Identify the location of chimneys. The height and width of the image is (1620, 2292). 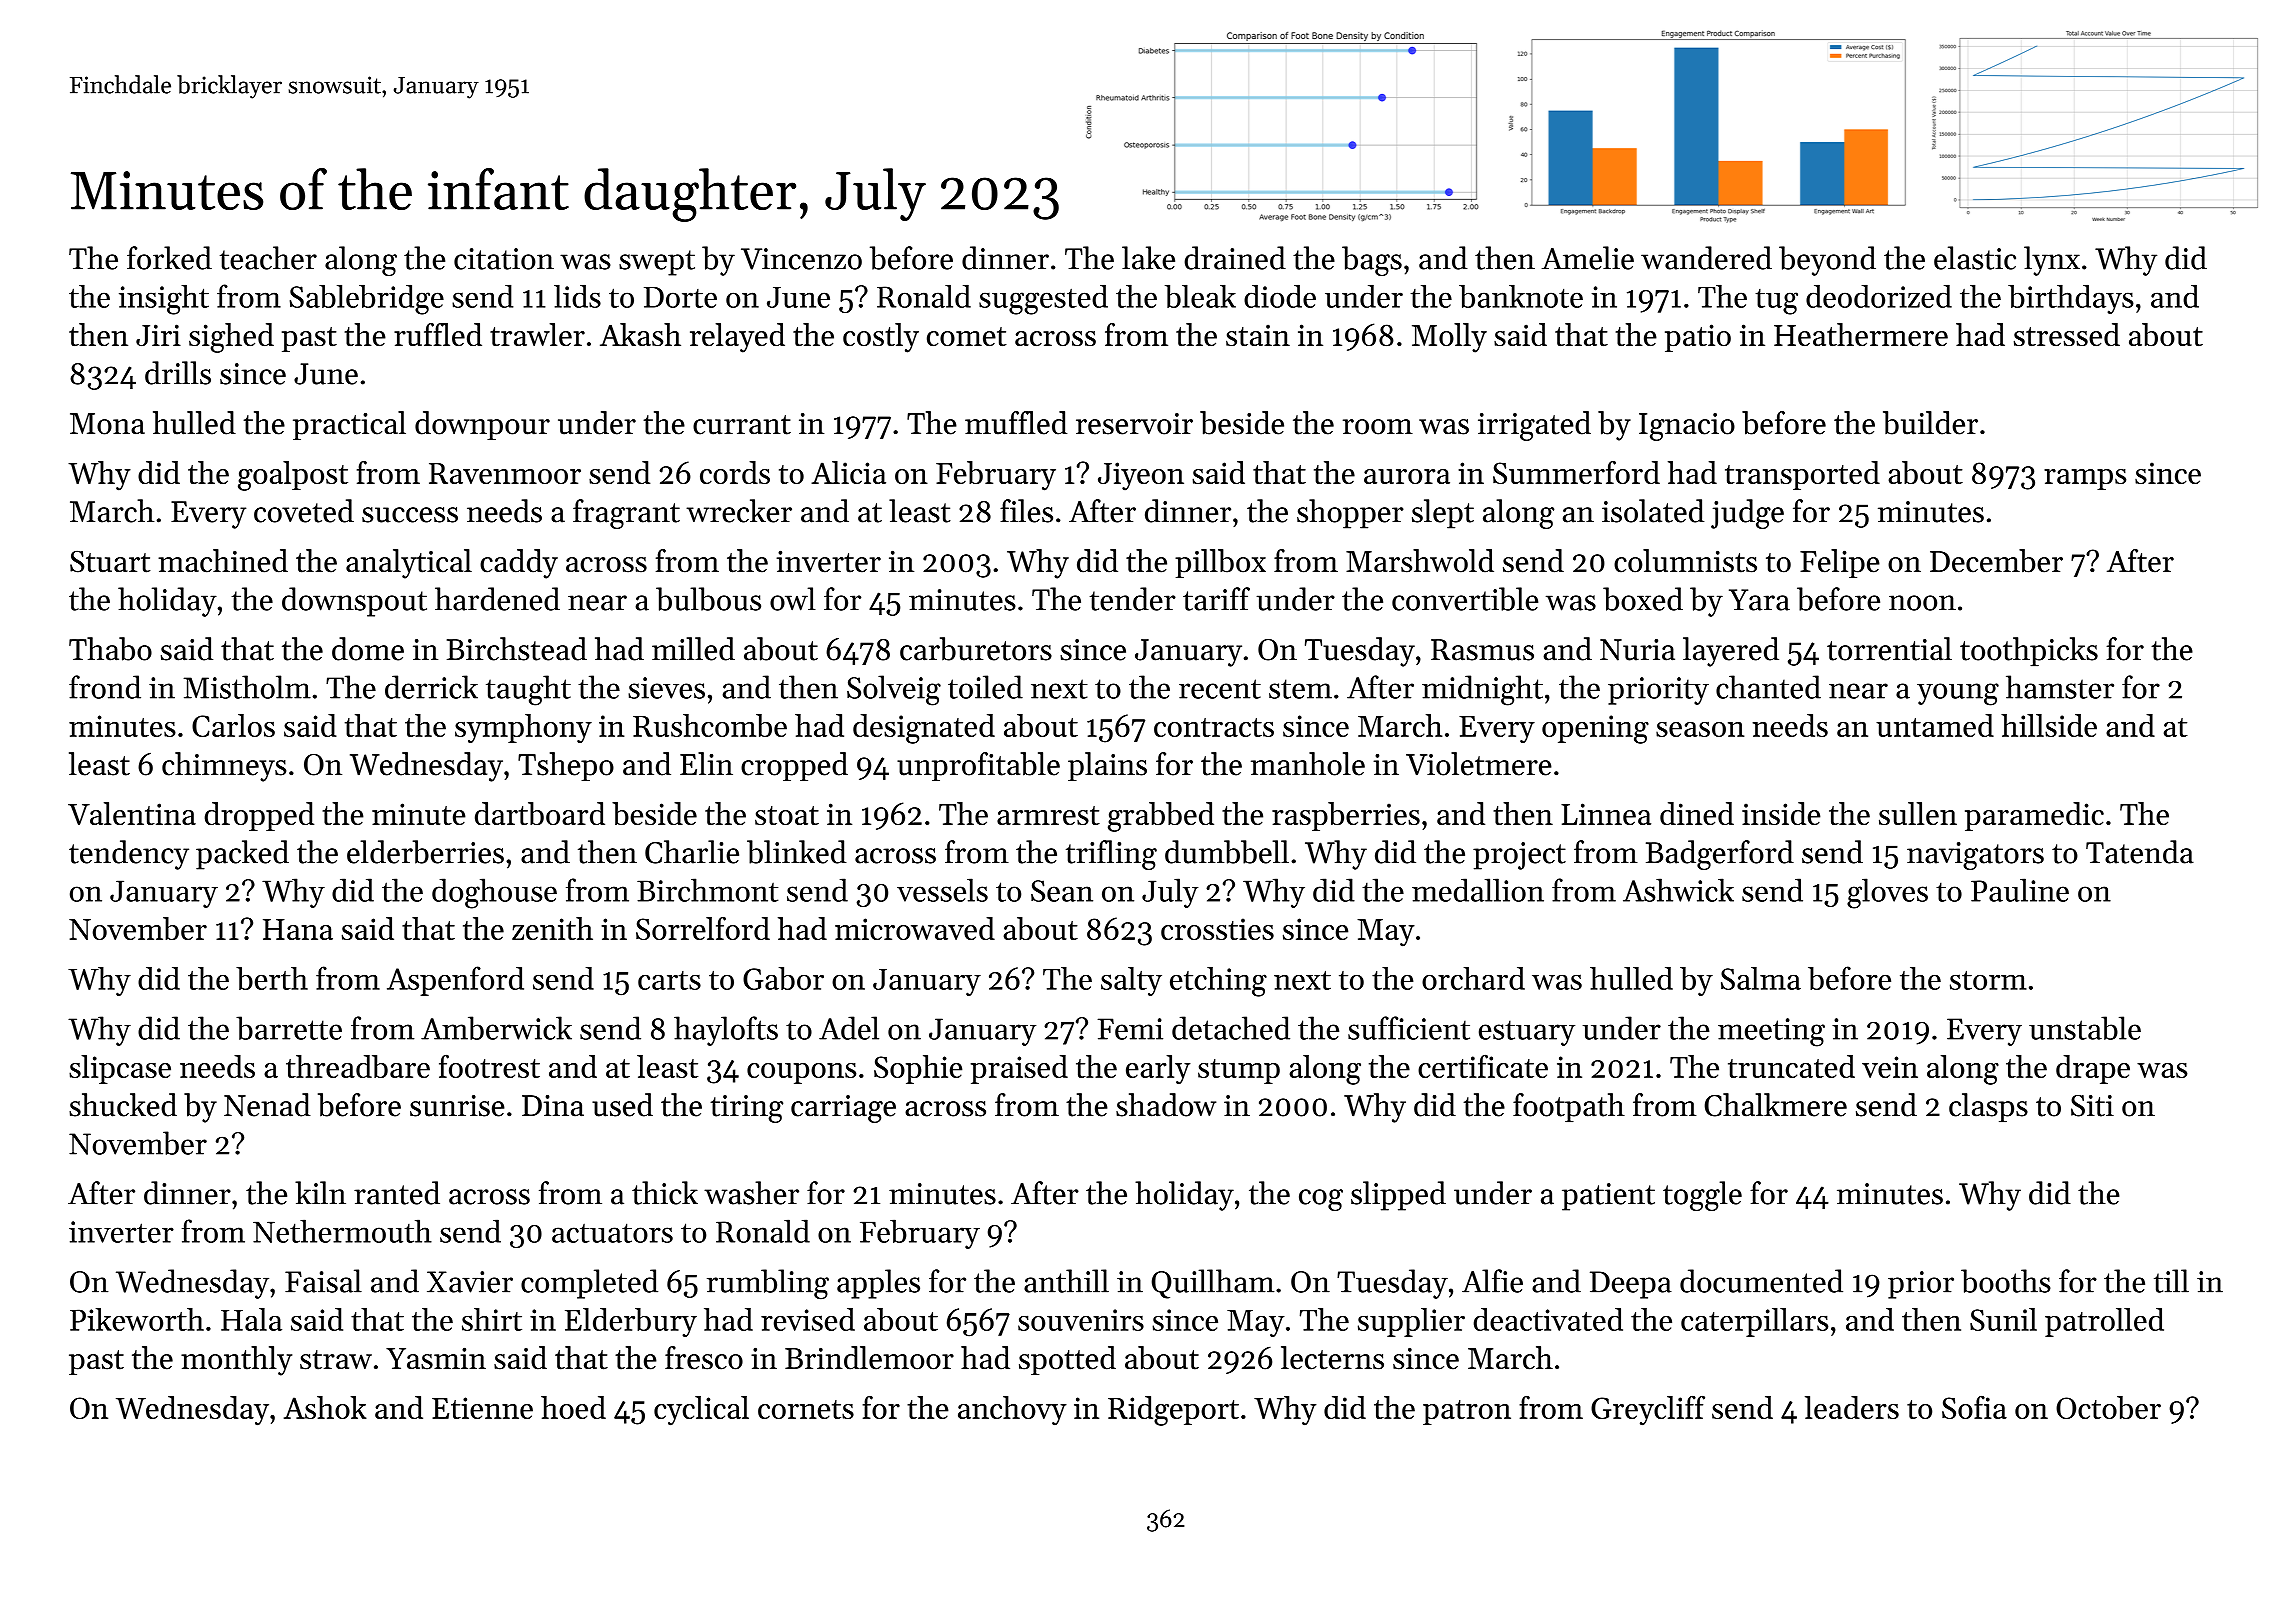
(224, 767).
